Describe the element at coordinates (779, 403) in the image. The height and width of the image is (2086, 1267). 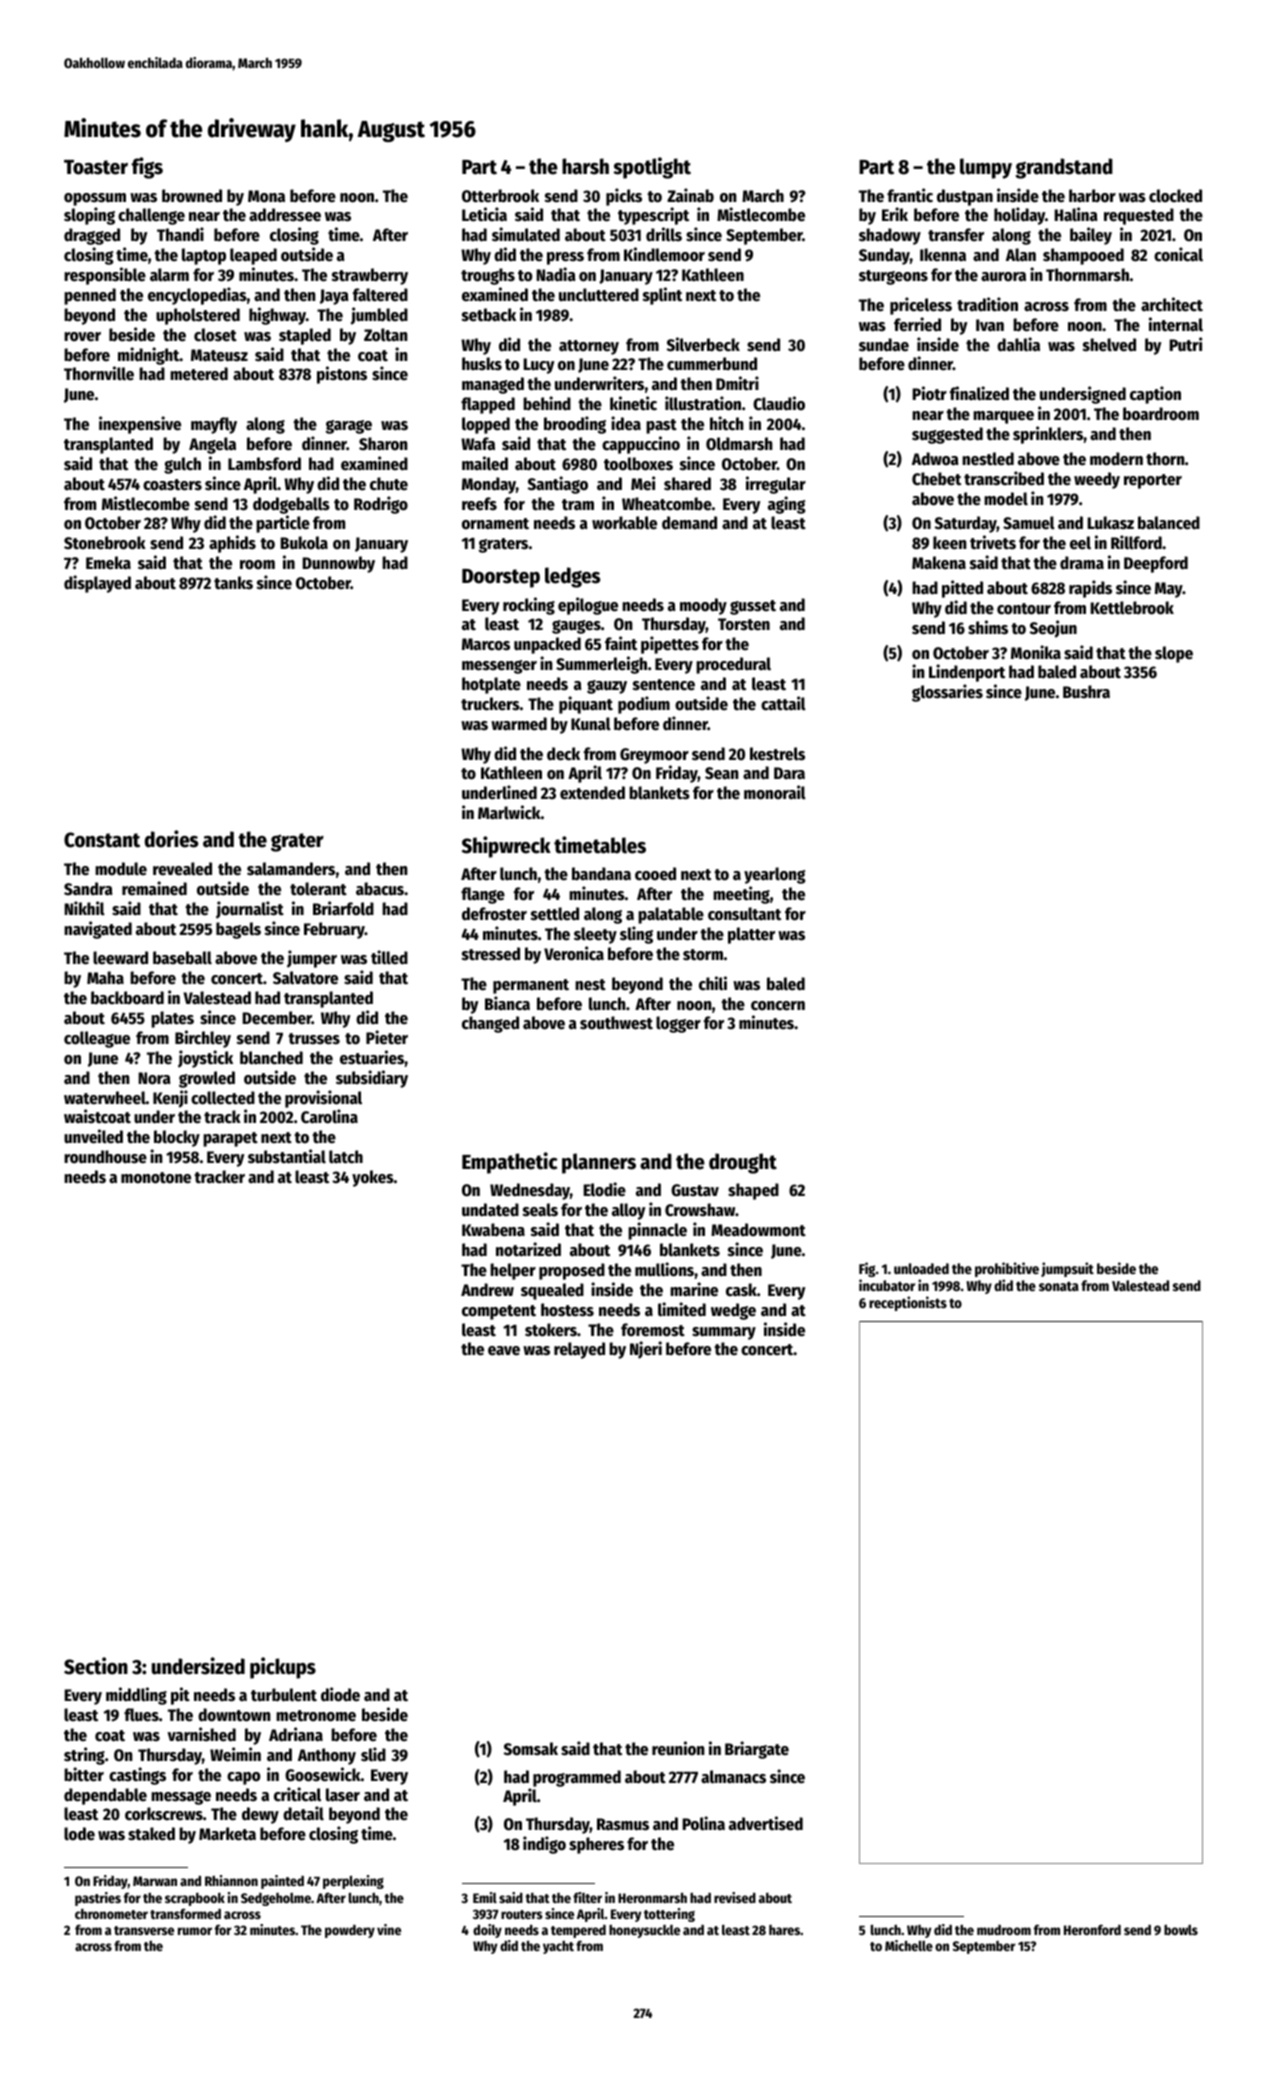
I see `Claudio` at that location.
